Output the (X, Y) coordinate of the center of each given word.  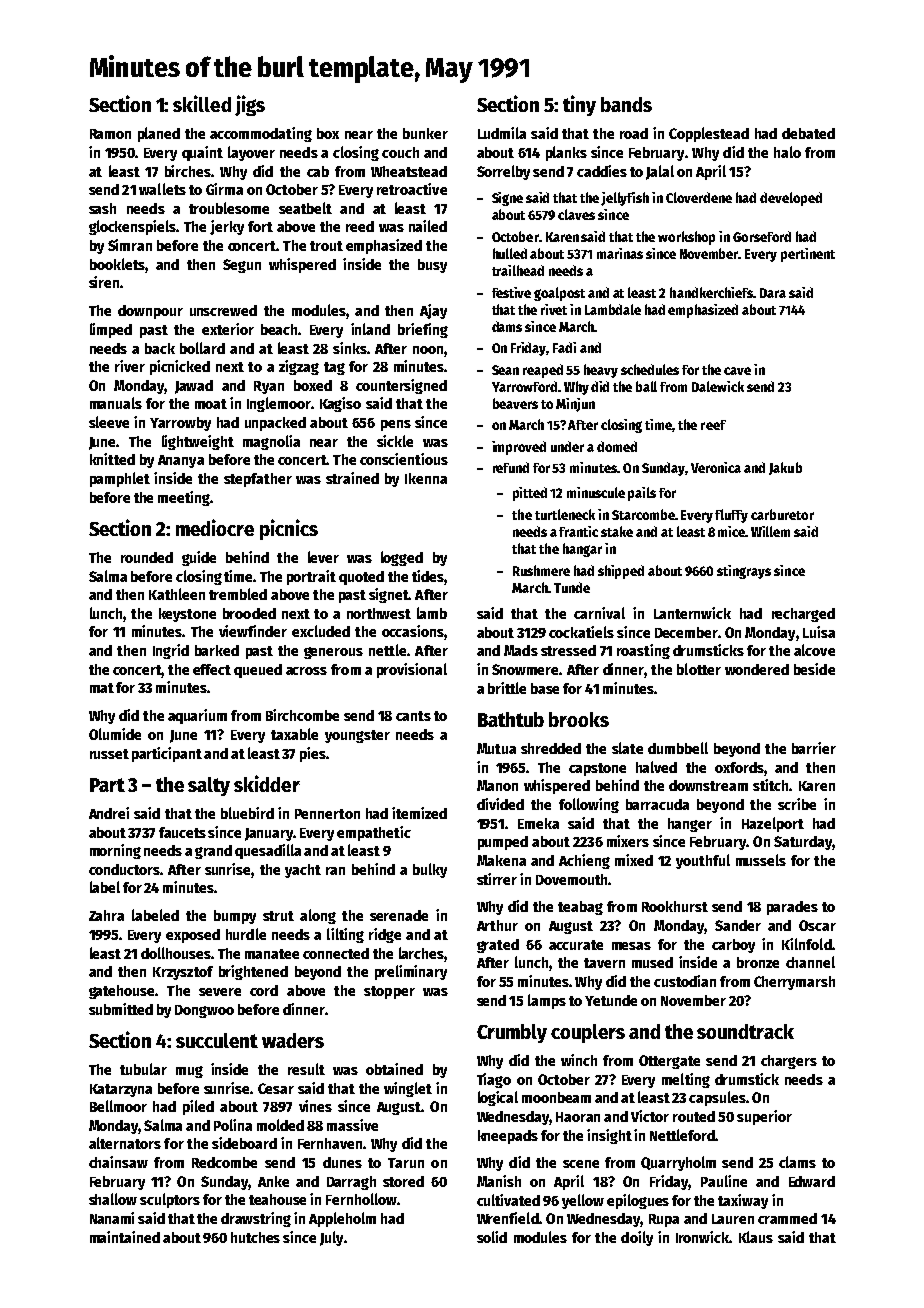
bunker (425, 133)
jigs (250, 105)
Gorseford (762, 236)
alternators (125, 1143)
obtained (394, 1069)
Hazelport (773, 824)
